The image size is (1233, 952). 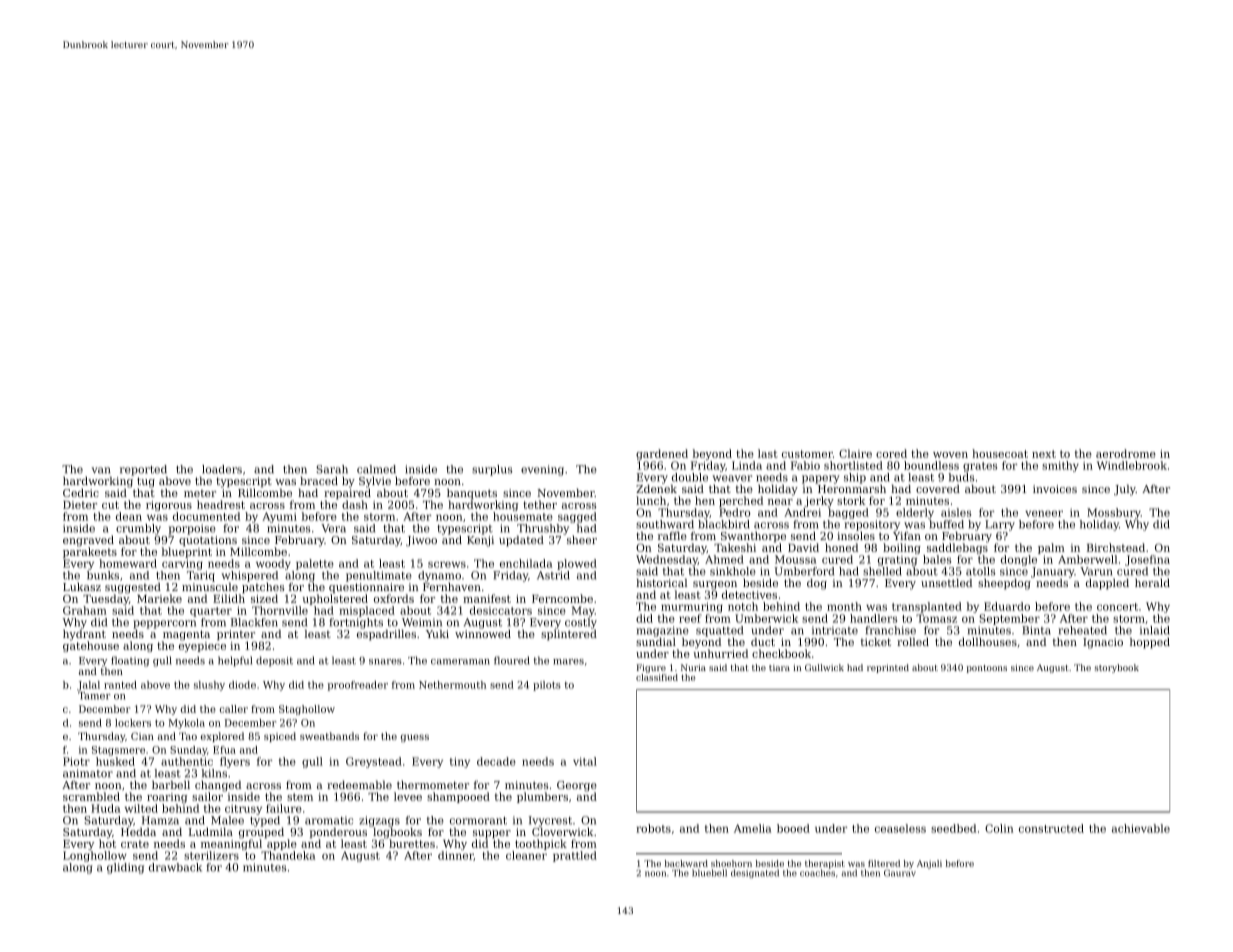 What do you see at coordinates (987, 669) in the document?
I see `pontoons` at bounding box center [987, 669].
